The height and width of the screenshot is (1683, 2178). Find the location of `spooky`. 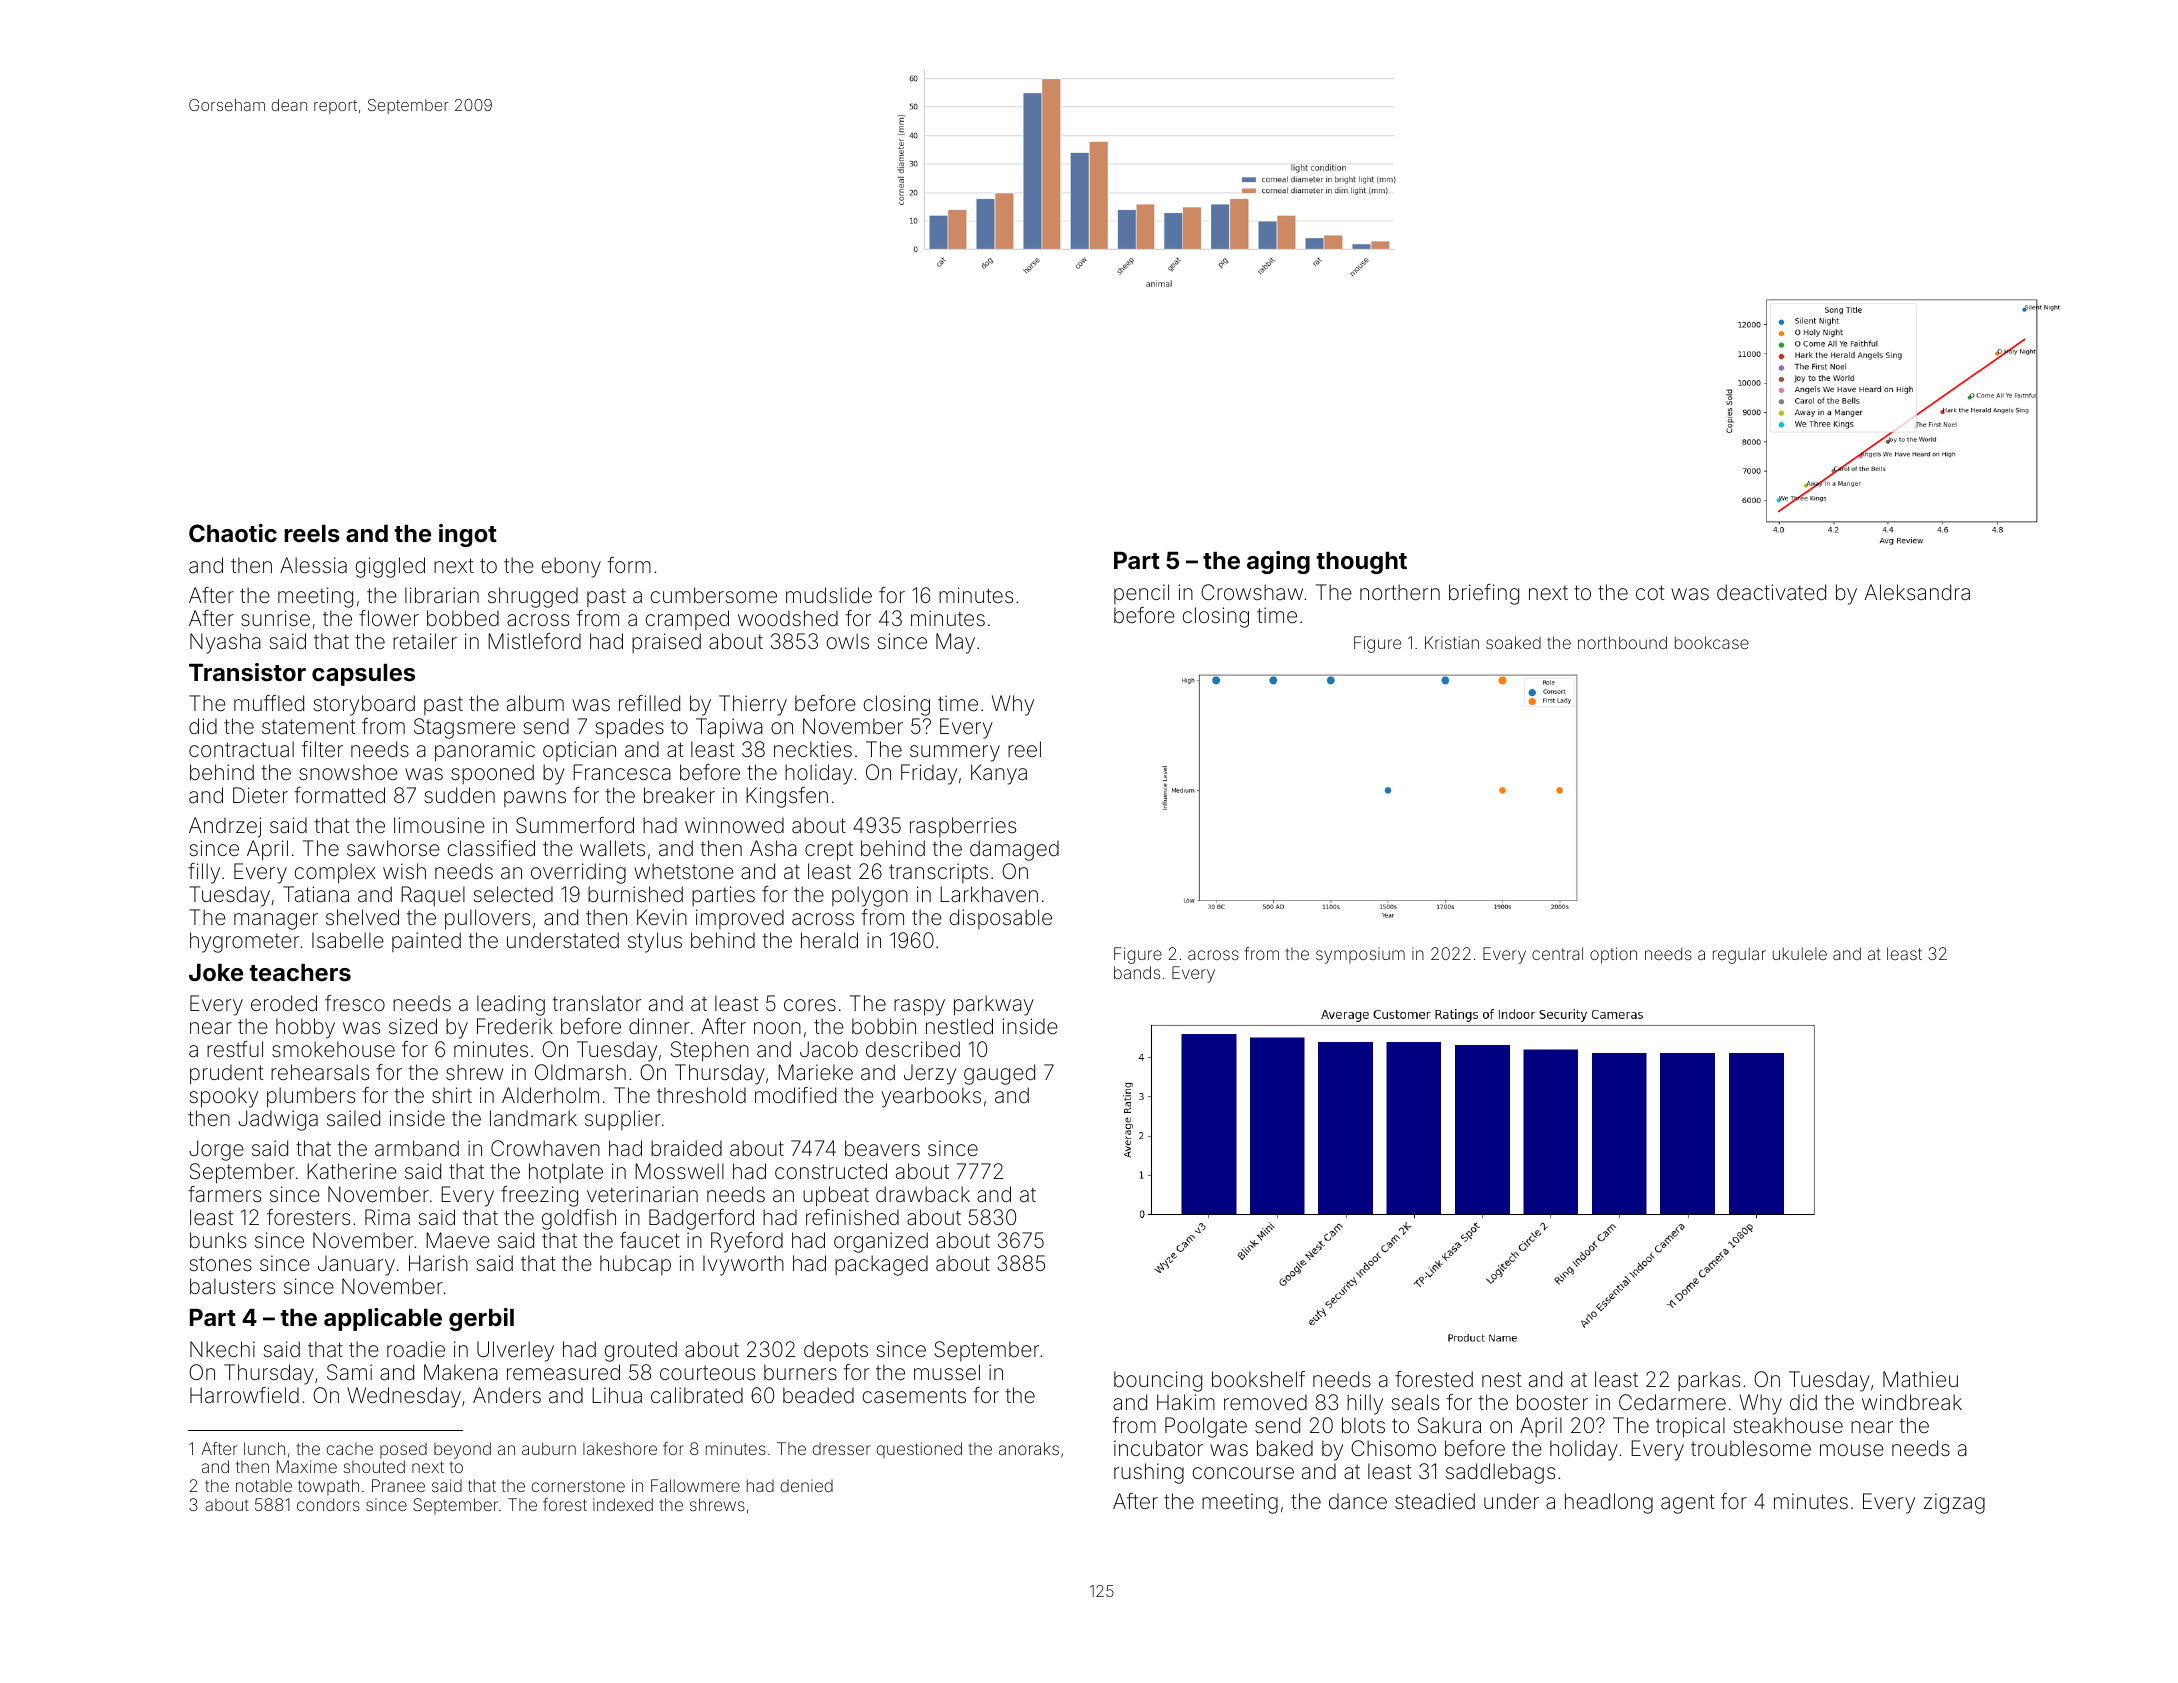

spooky is located at coordinates (223, 1097).
